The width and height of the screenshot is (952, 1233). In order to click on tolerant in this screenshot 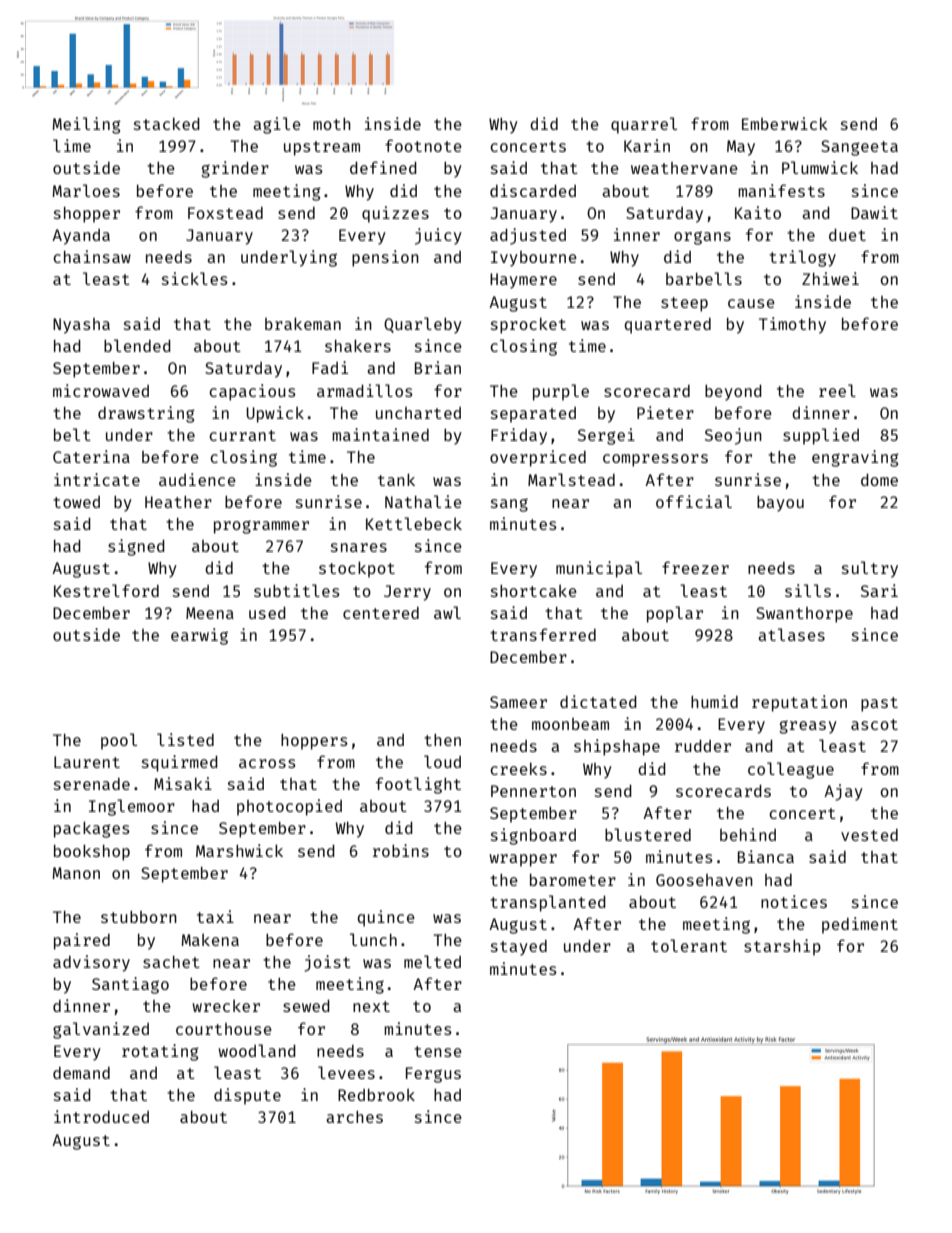, I will do `click(689, 945)`.
